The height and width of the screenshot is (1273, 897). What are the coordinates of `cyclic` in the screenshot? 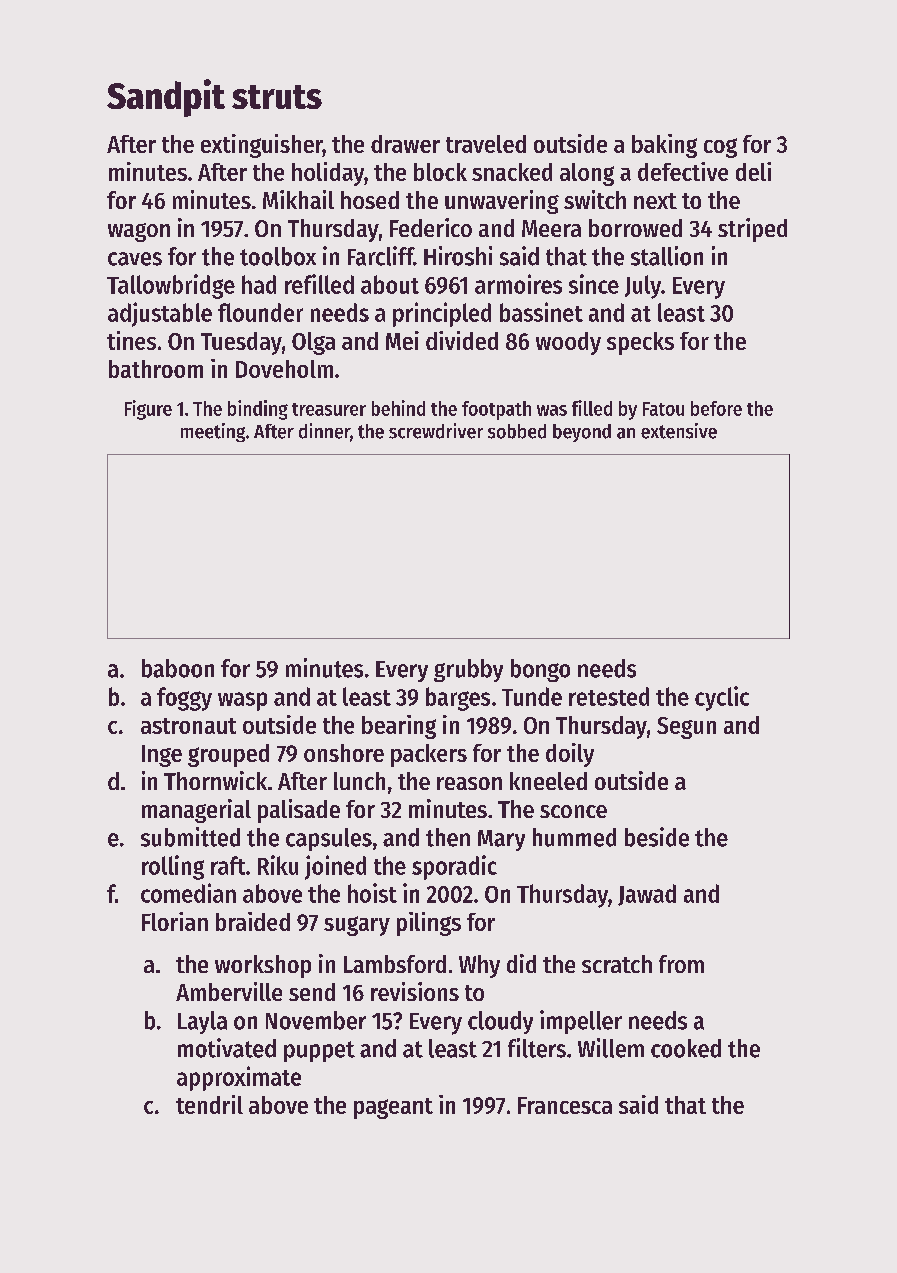 It's located at (722, 698).
